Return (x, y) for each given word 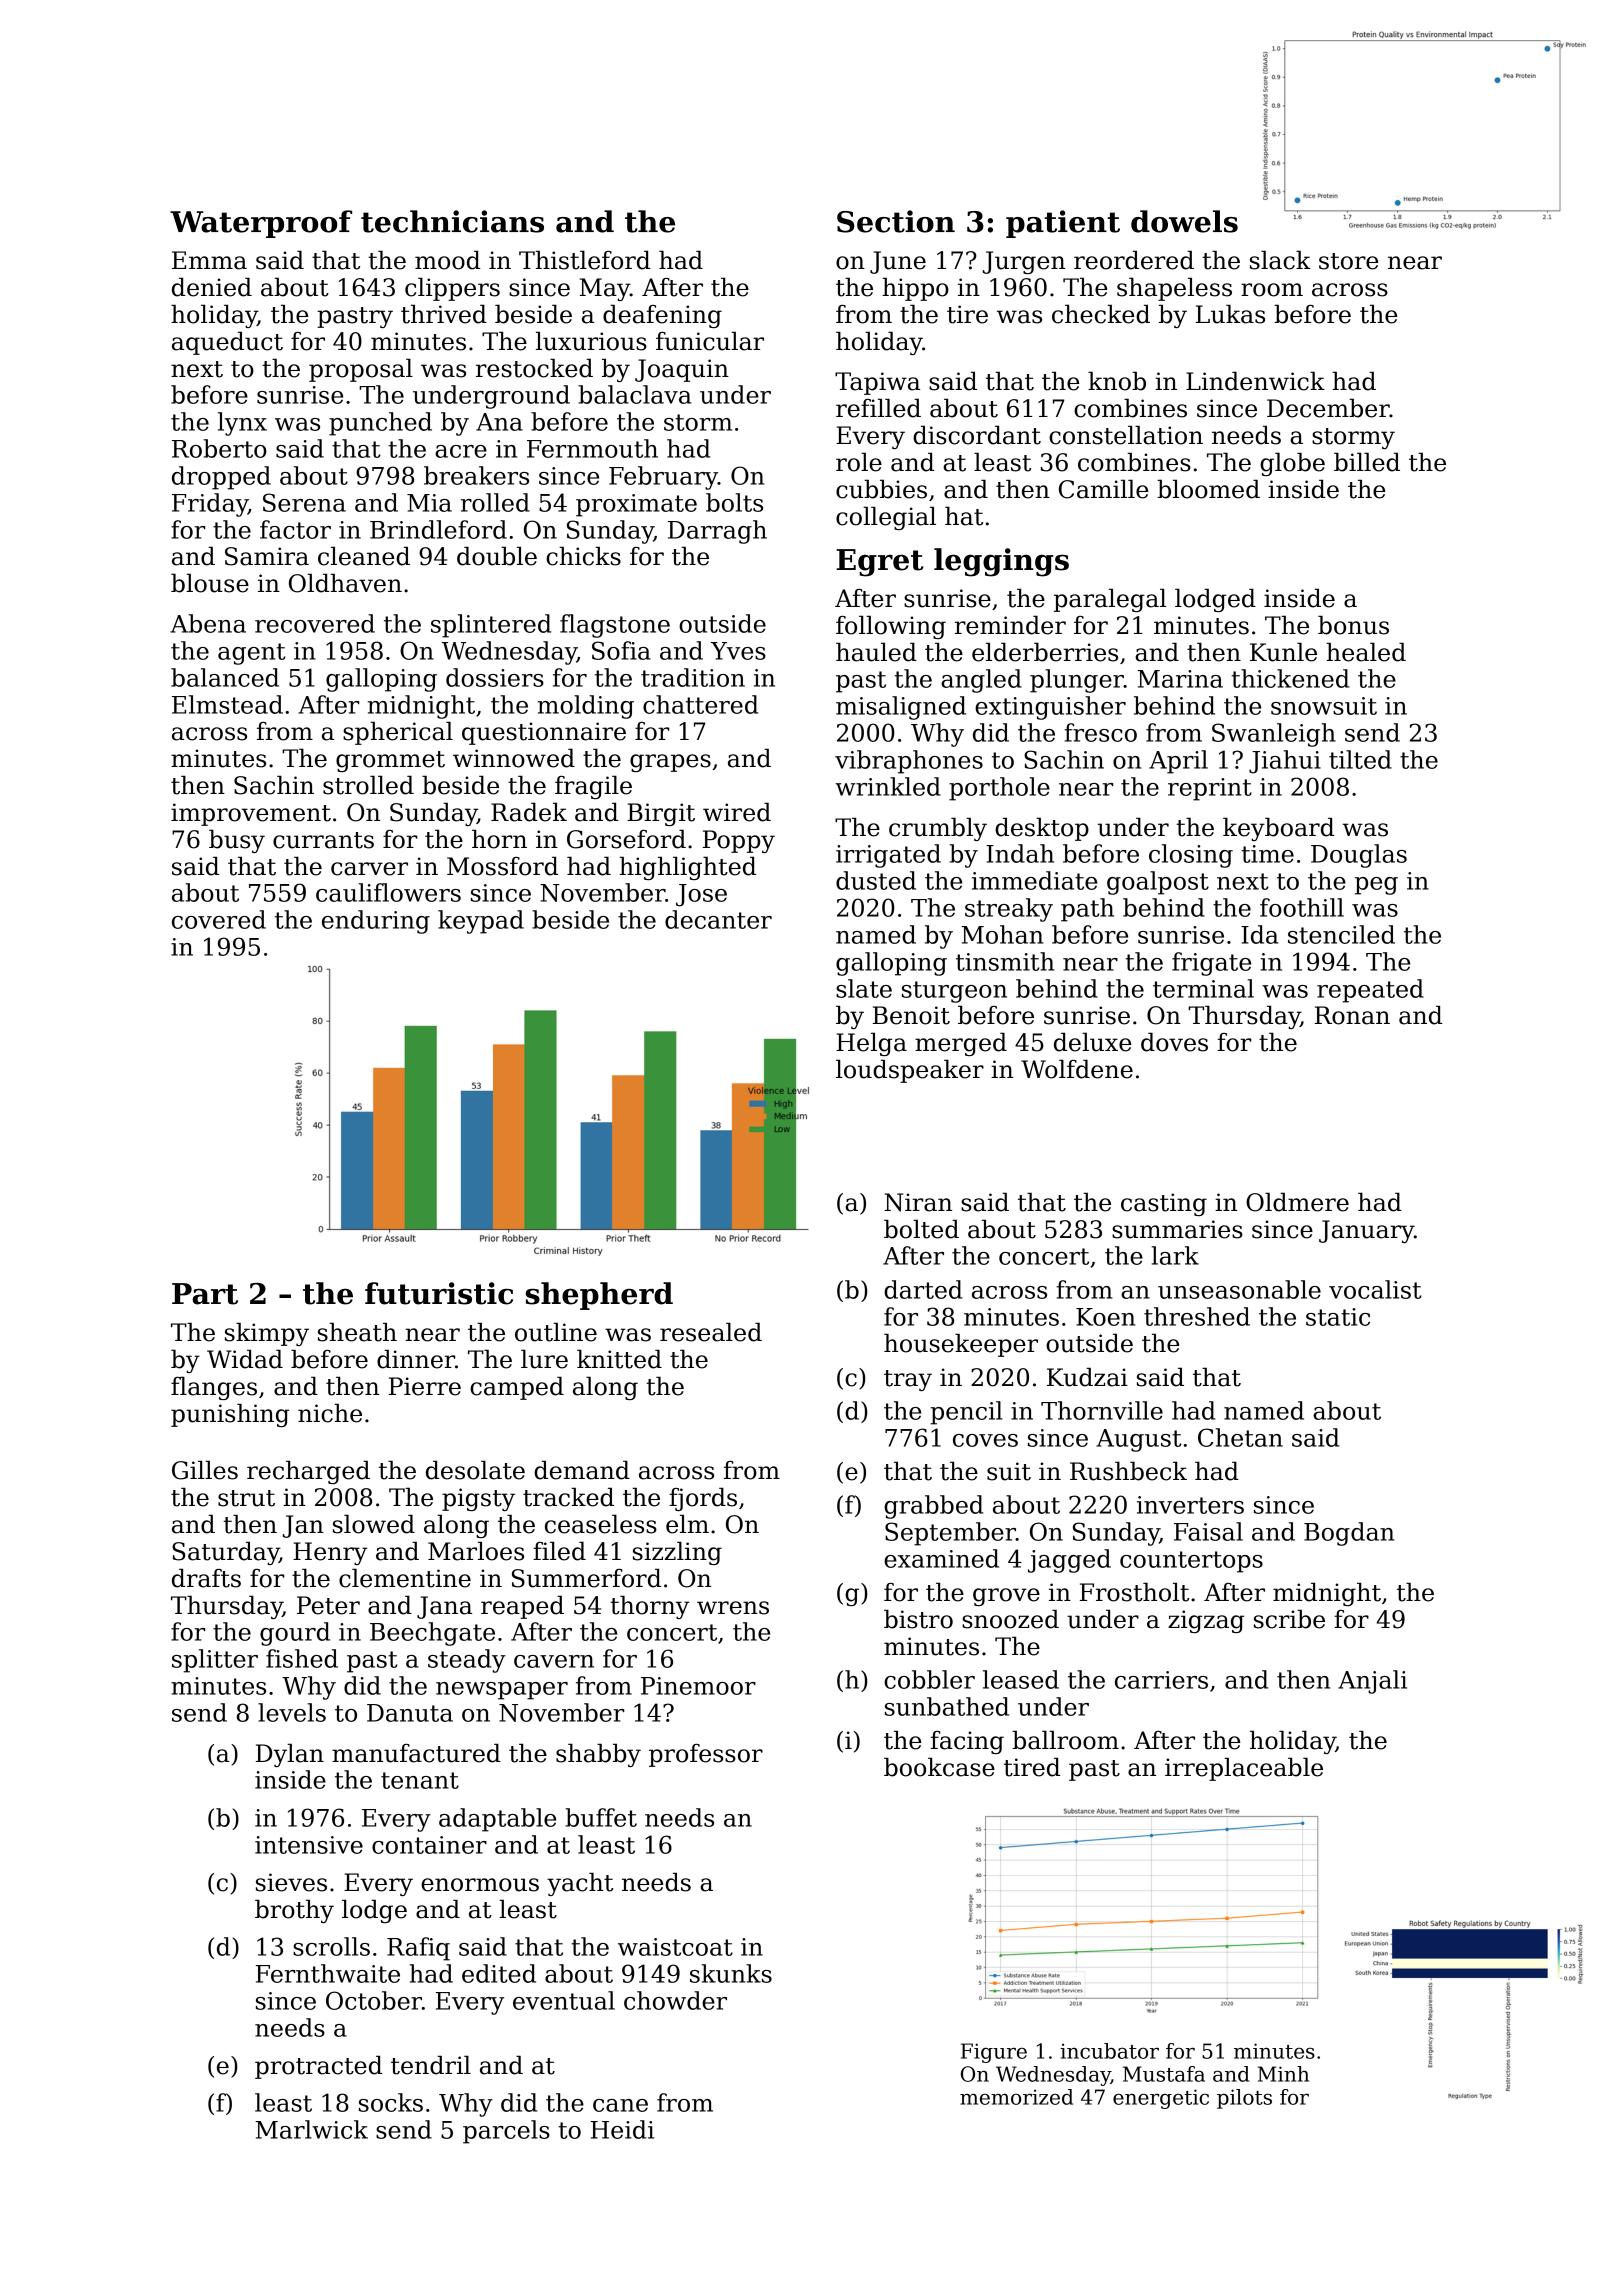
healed (1366, 652)
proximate (636, 505)
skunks (731, 1973)
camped (517, 1388)
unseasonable (1239, 1289)
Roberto (219, 448)
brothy (294, 1911)
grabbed (933, 1507)
